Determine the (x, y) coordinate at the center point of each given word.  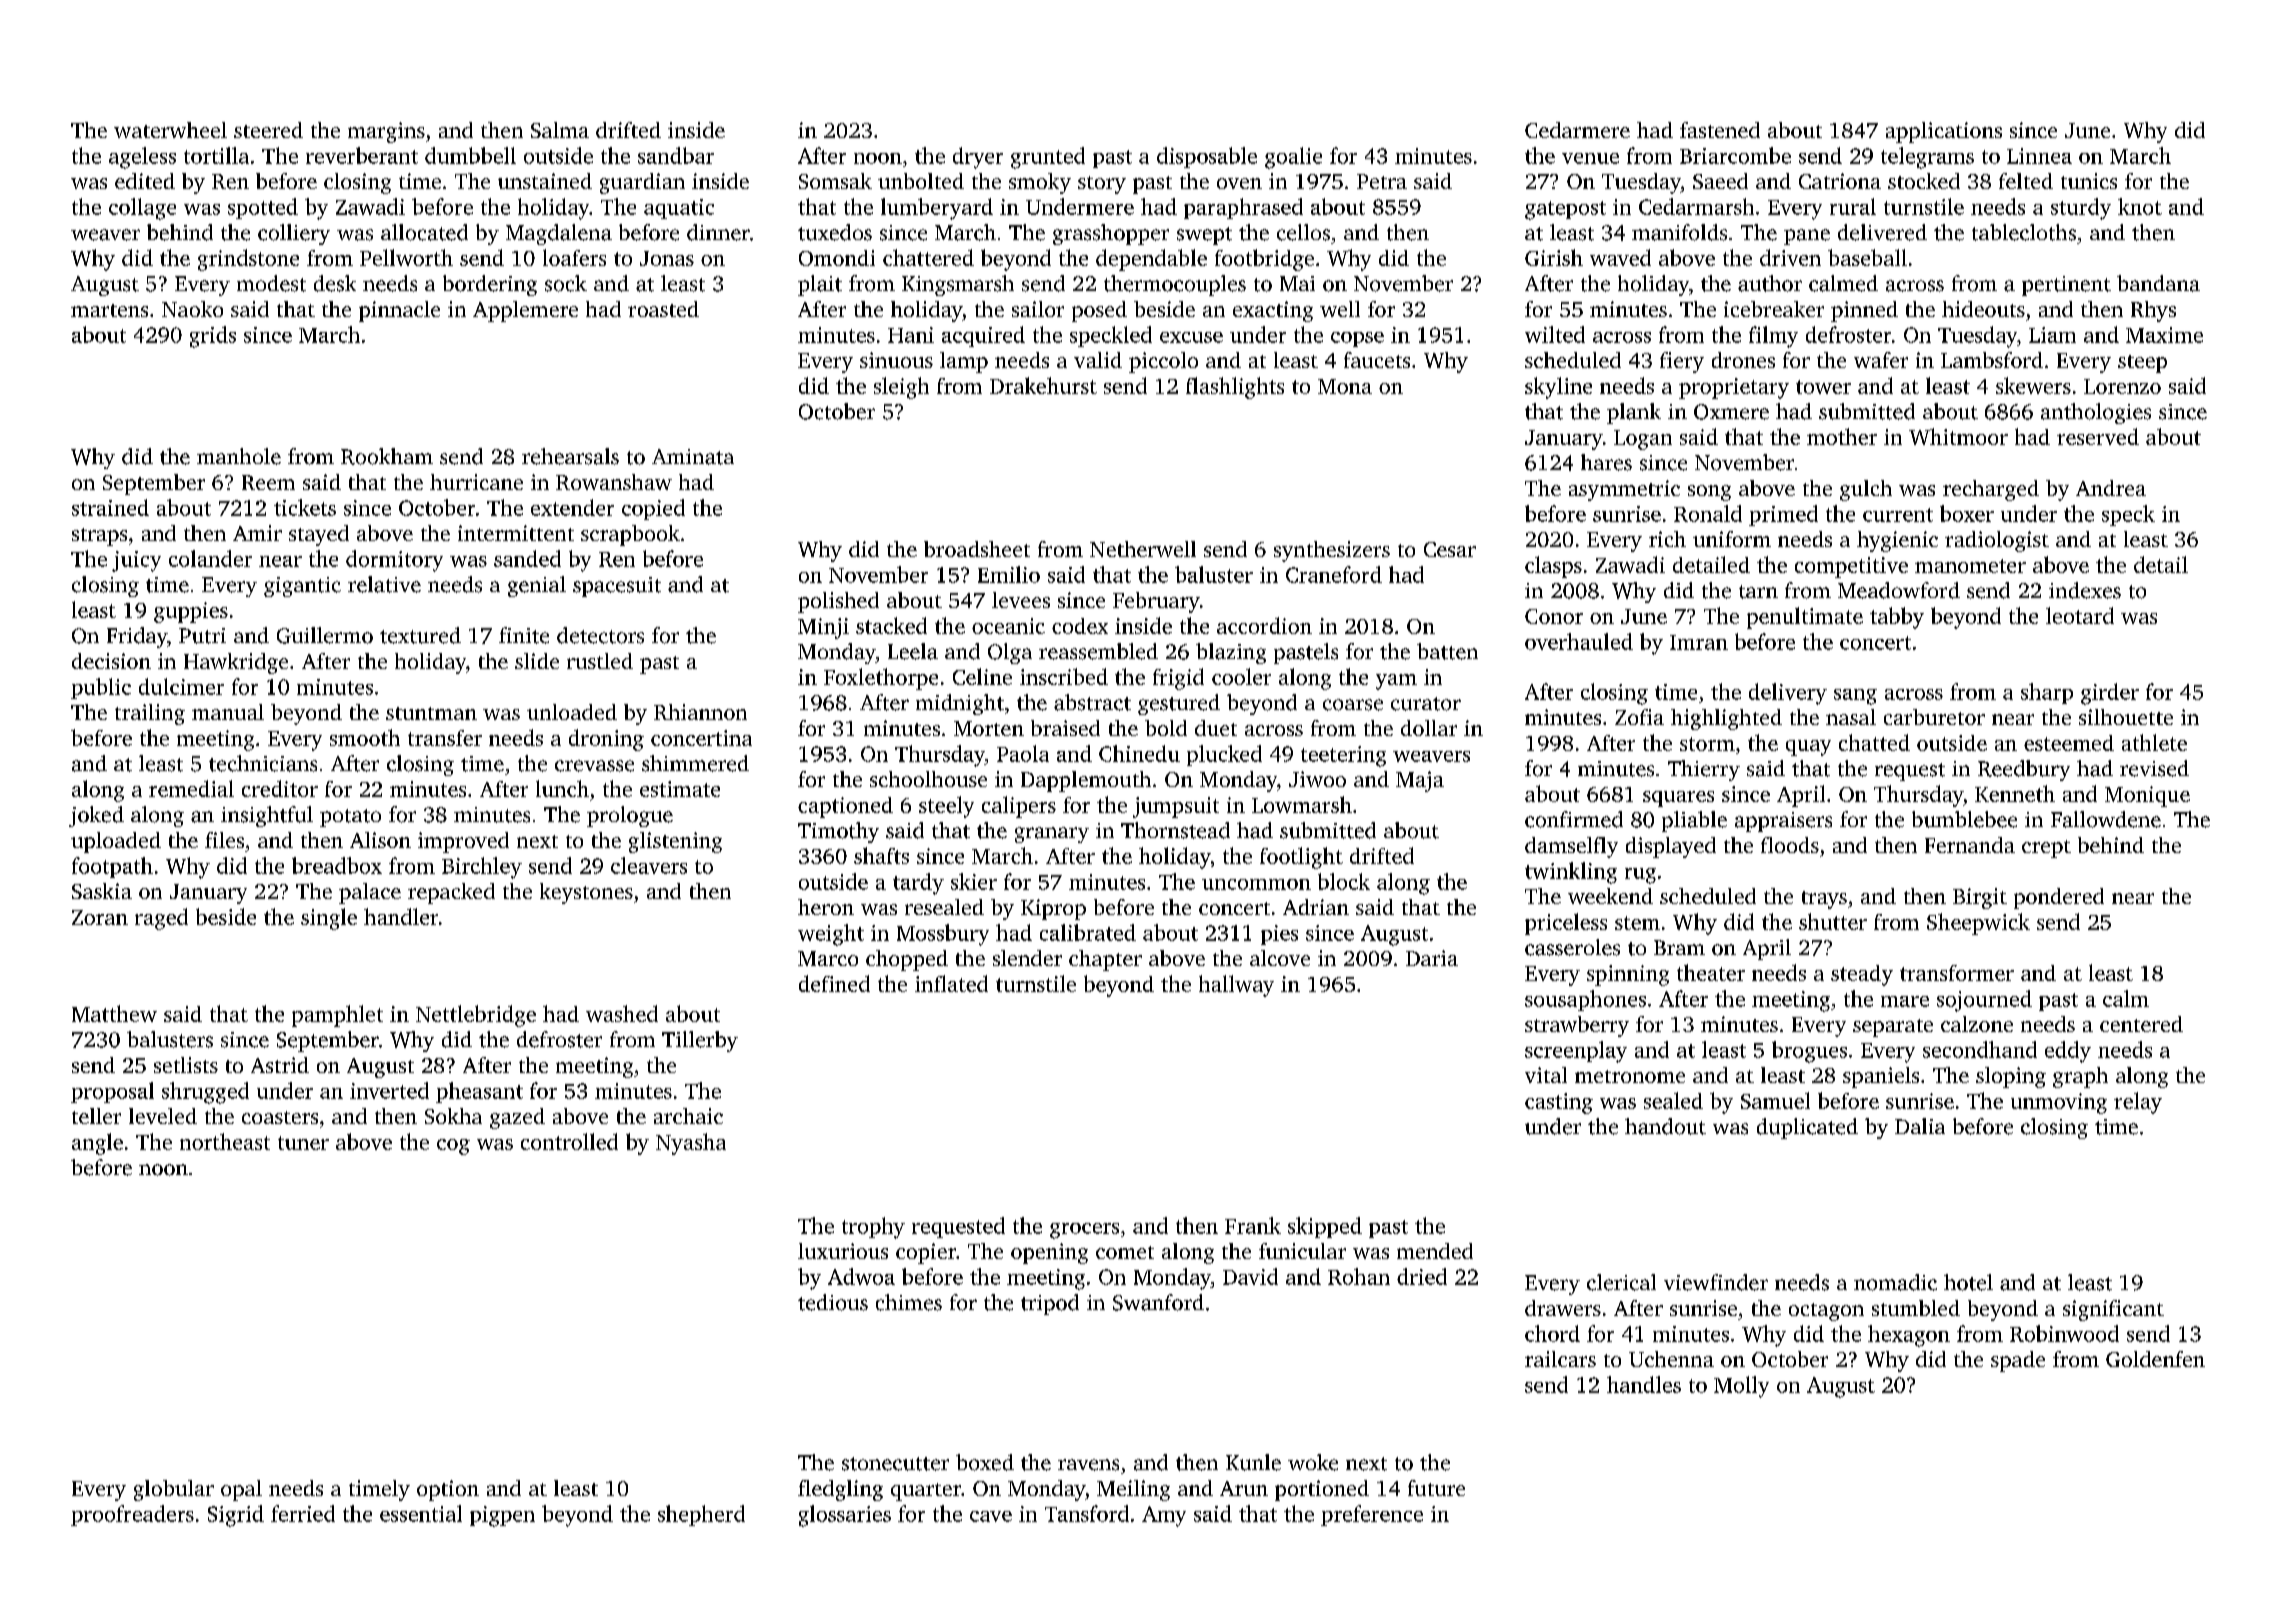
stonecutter (895, 1464)
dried (1422, 1276)
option (448, 1490)
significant (2113, 1310)
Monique (2147, 796)
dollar (1429, 728)
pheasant (479, 1092)
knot (2140, 206)
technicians (263, 763)
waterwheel (170, 130)
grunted (1048, 158)
